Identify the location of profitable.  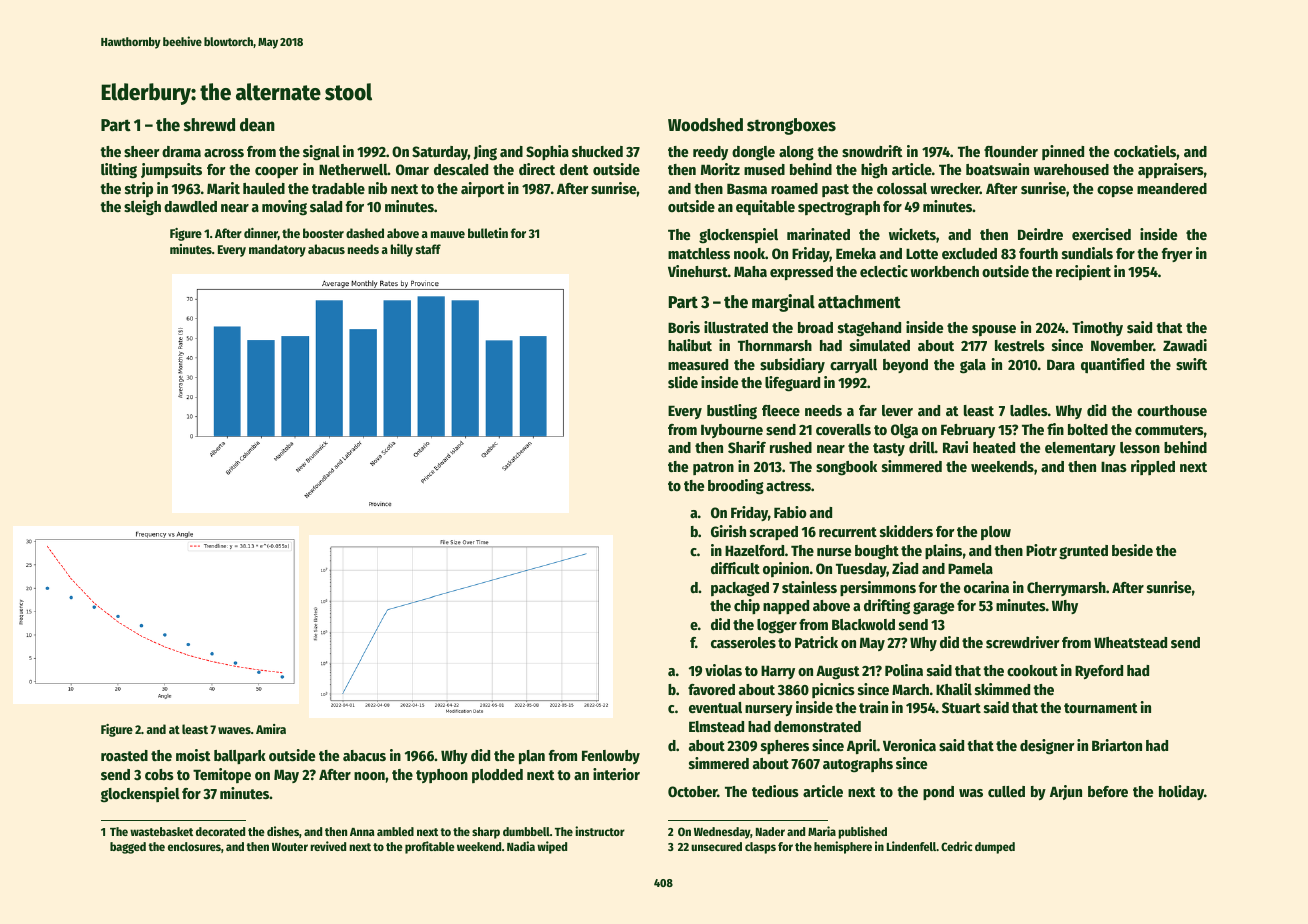
(430, 847).
